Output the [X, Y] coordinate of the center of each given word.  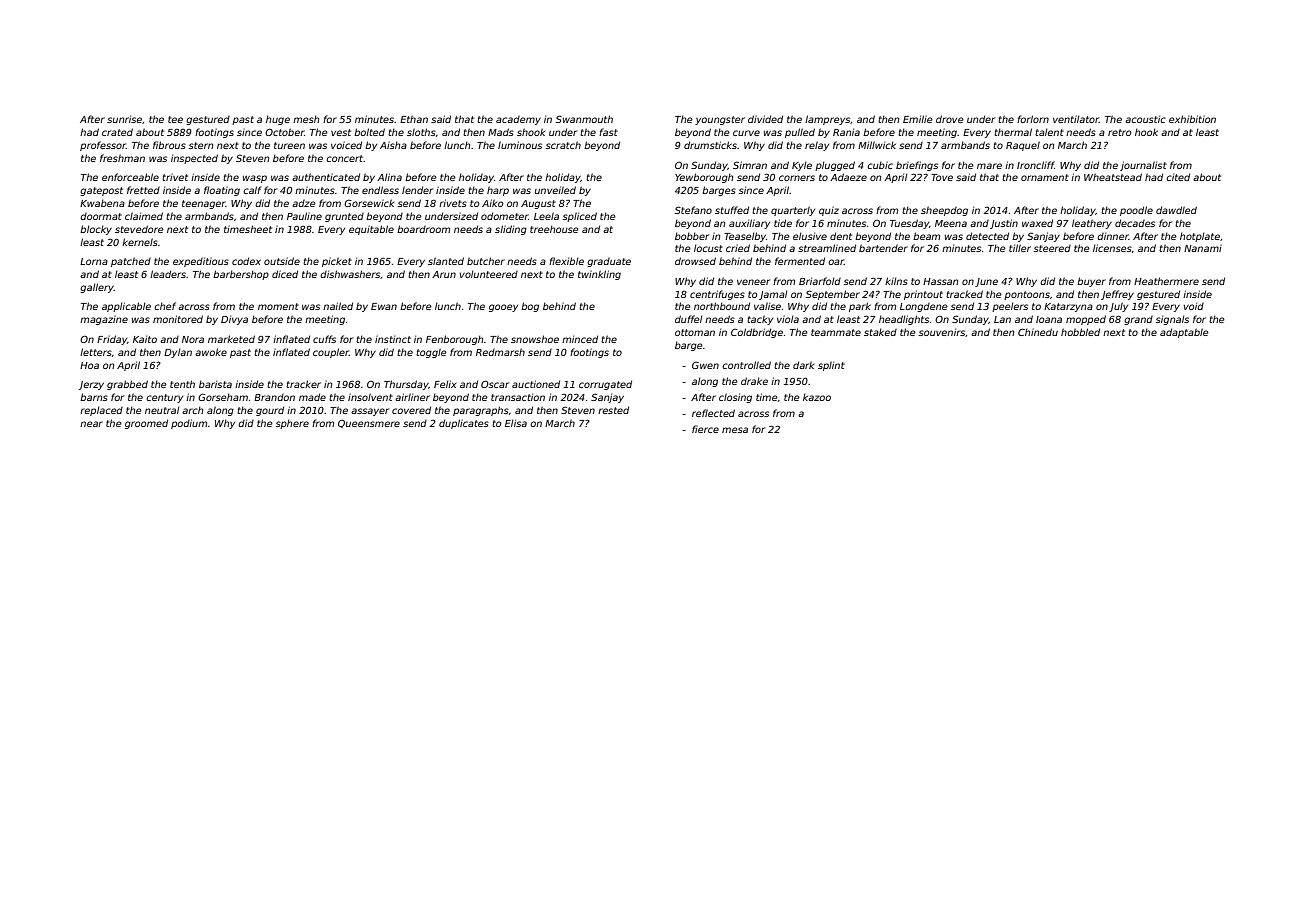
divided [765, 119]
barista [215, 384]
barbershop [241, 275]
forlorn [1033, 119]
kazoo [817, 397]
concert [344, 158]
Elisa [516, 423]
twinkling [599, 275]
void [1193, 306]
